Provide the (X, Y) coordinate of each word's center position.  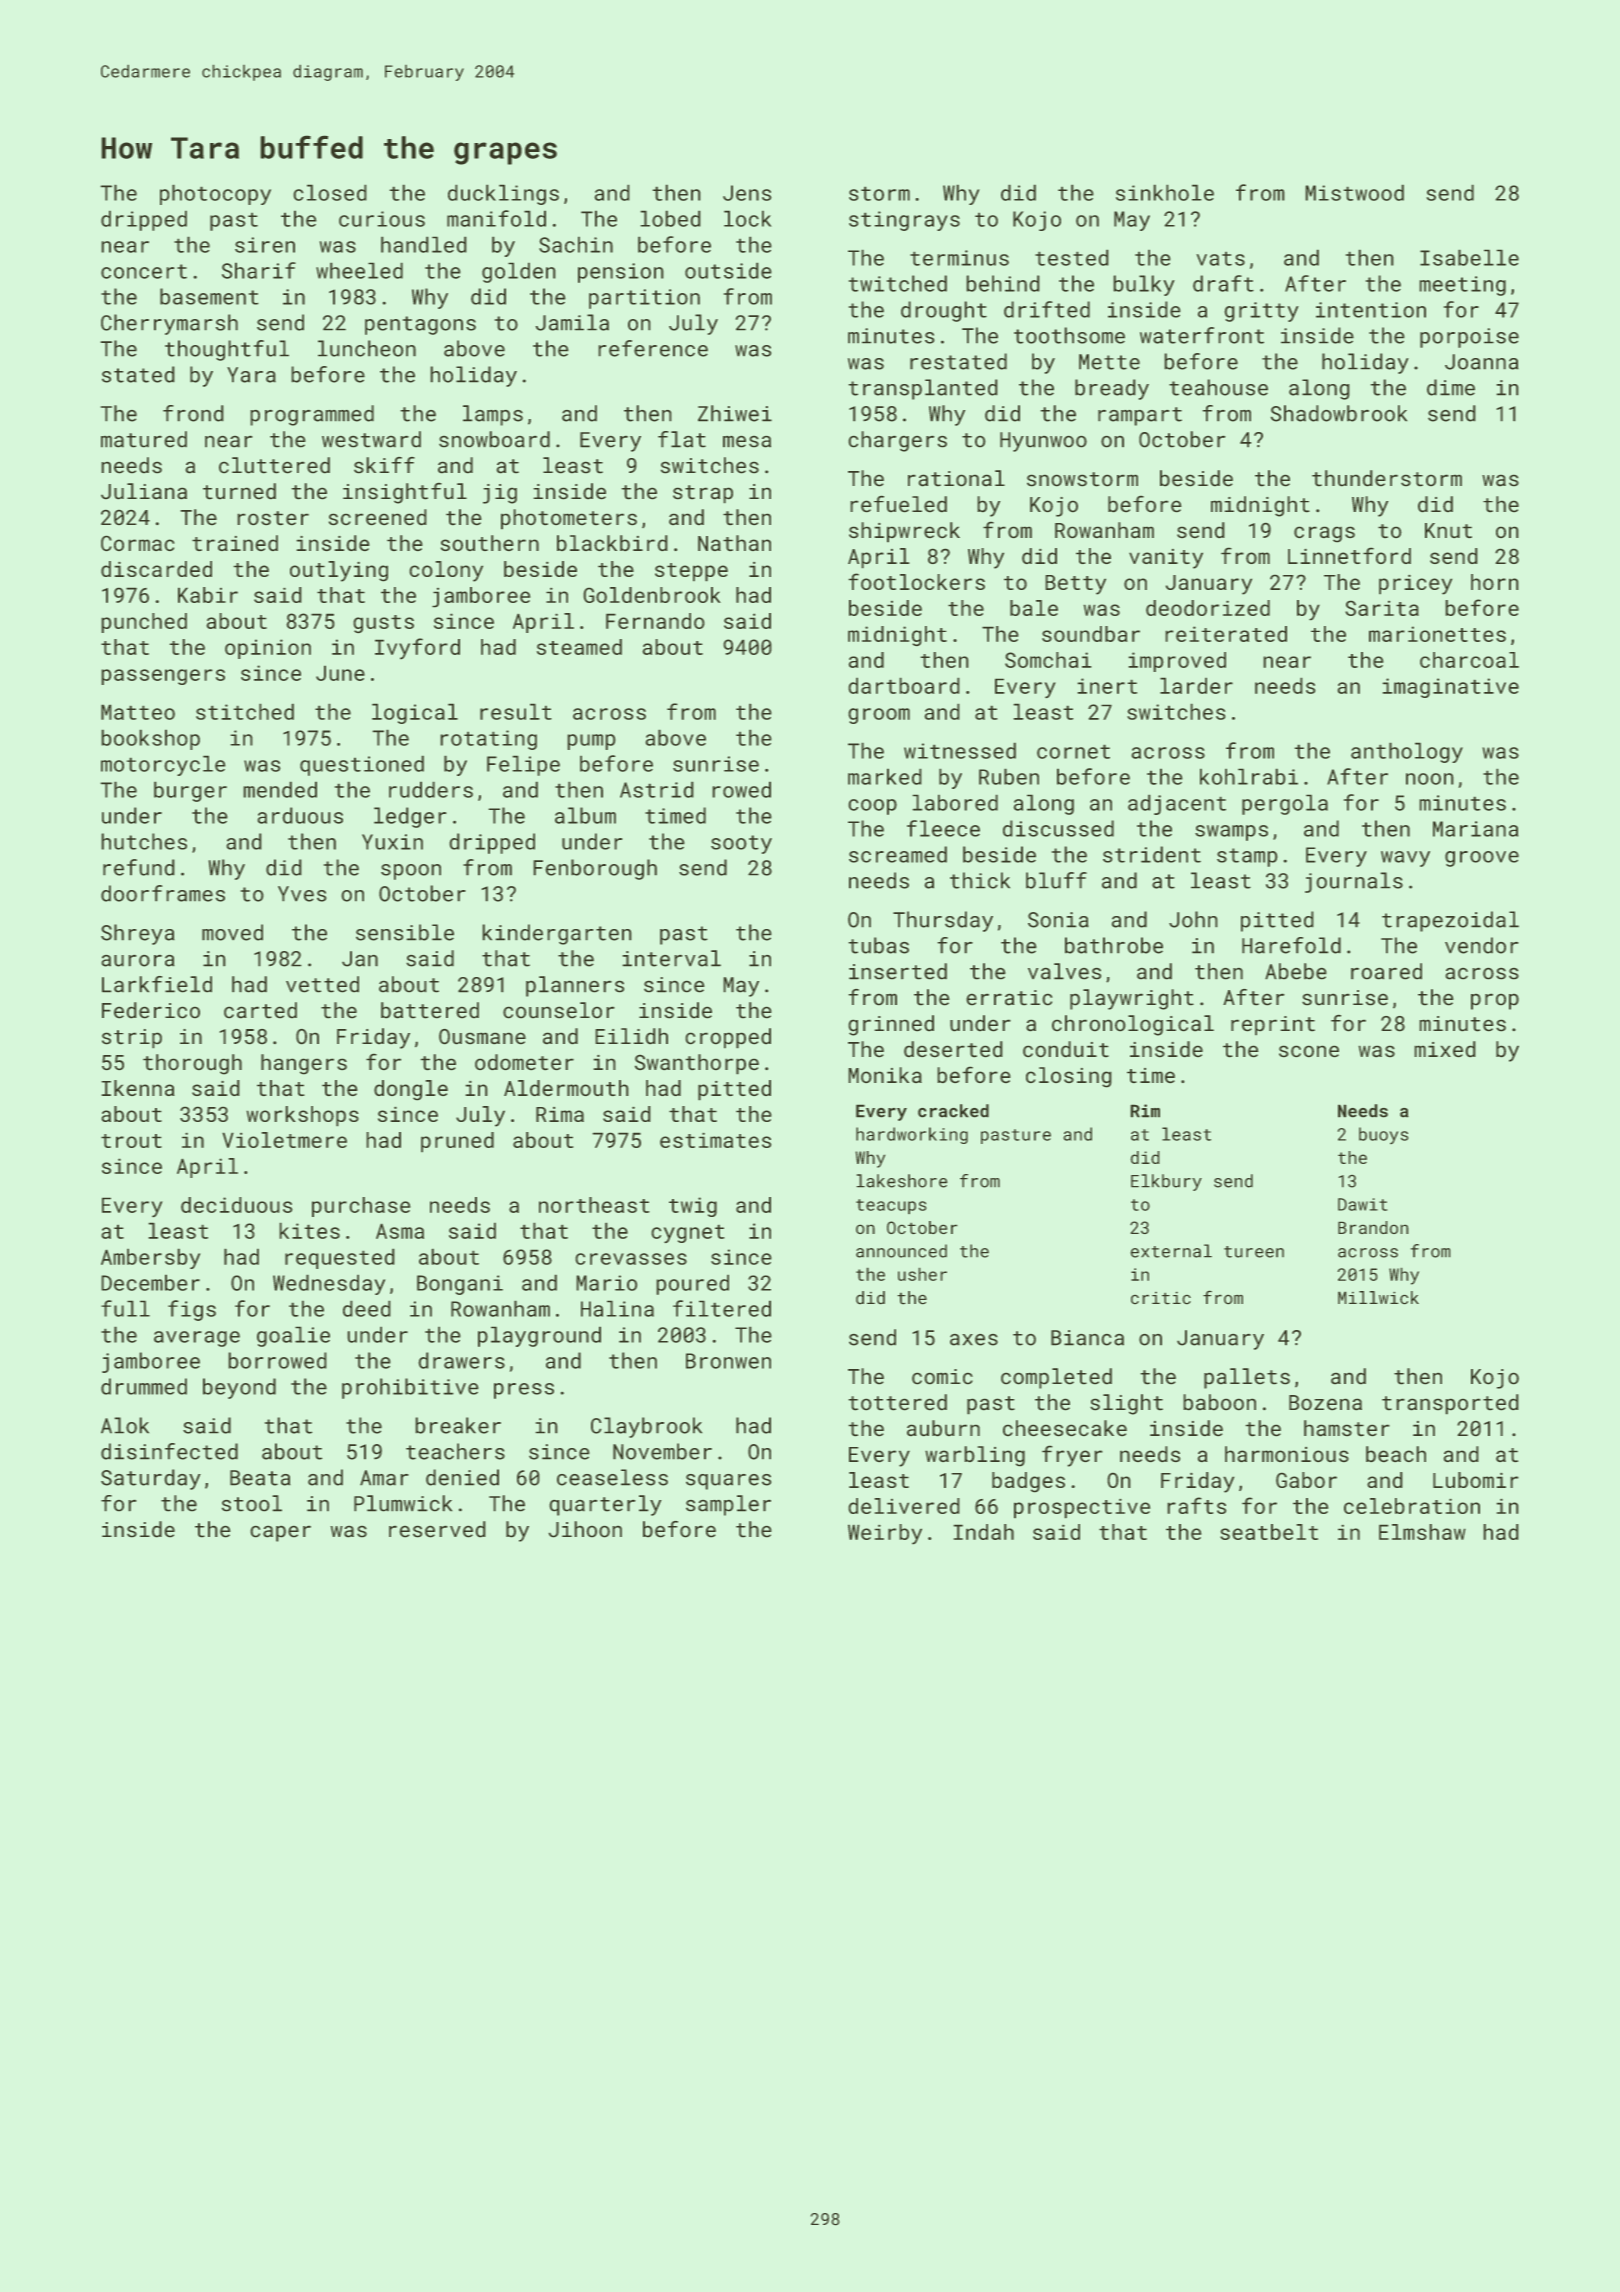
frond (193, 413)
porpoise (1469, 338)
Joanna (1482, 362)
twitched (898, 283)
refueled (898, 504)
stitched (245, 711)
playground (539, 1336)
